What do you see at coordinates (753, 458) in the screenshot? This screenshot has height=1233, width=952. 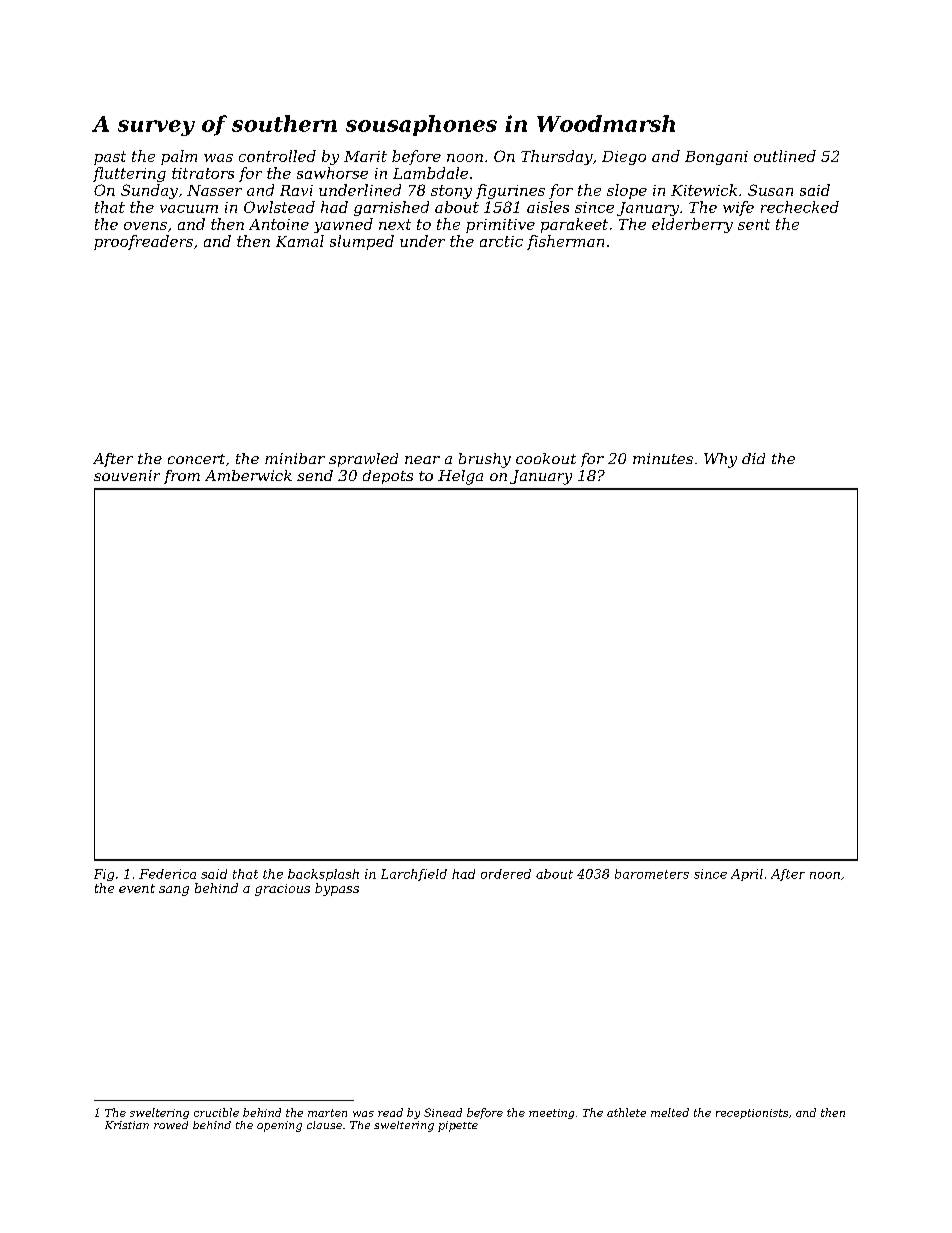 I see `did` at bounding box center [753, 458].
